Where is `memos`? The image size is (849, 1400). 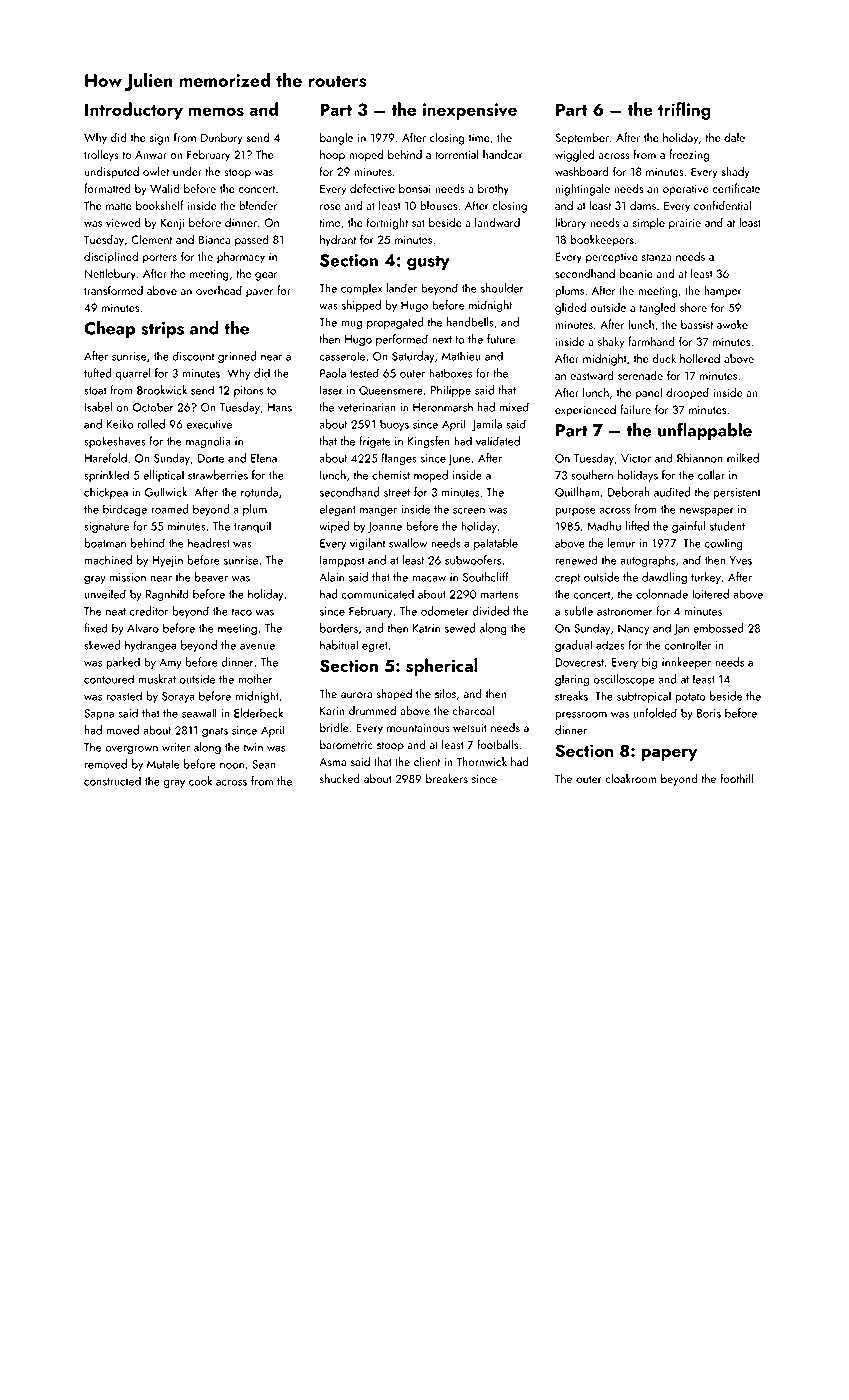
memos is located at coordinates (216, 111).
